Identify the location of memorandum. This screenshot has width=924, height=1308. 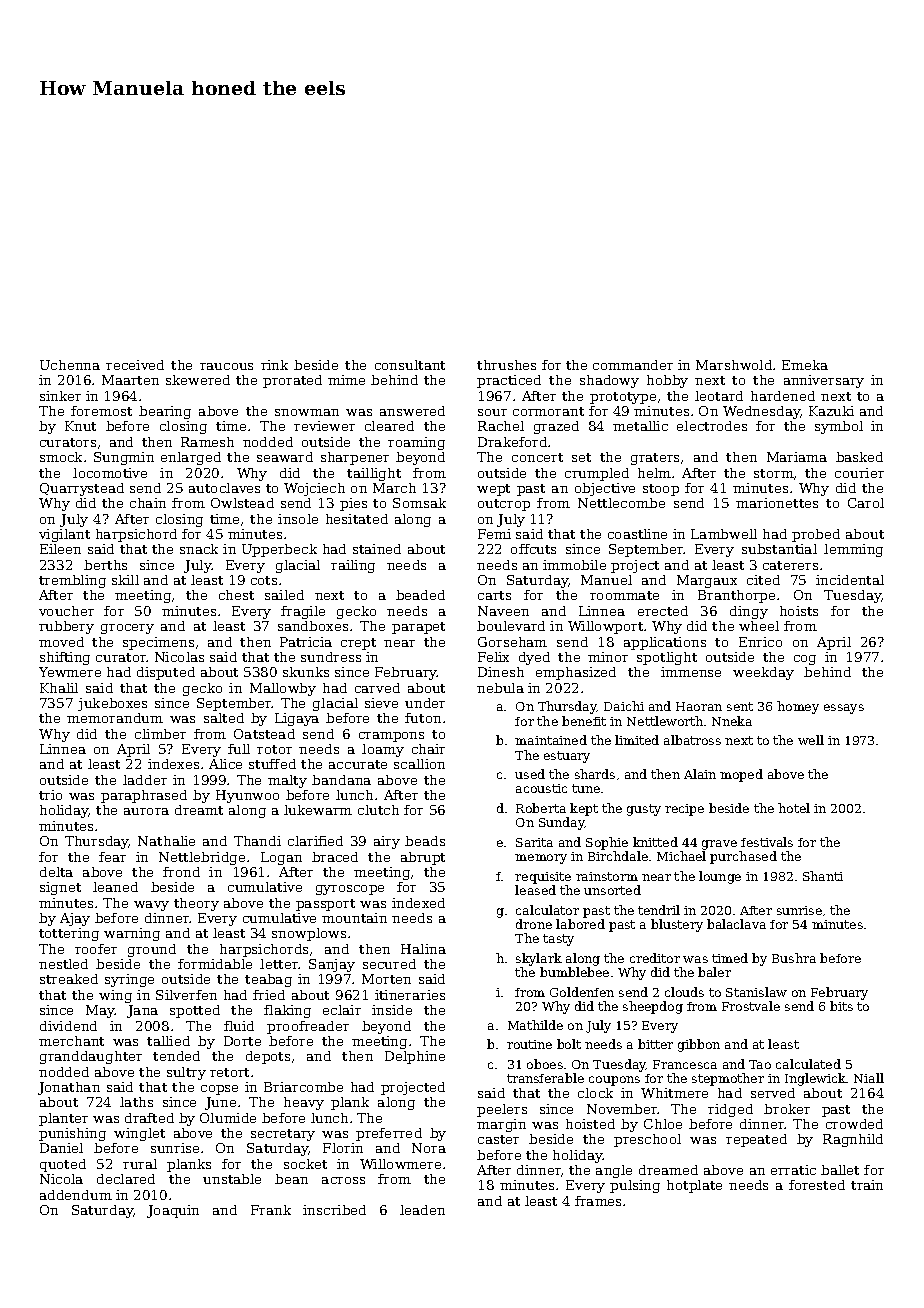
(115, 718).
